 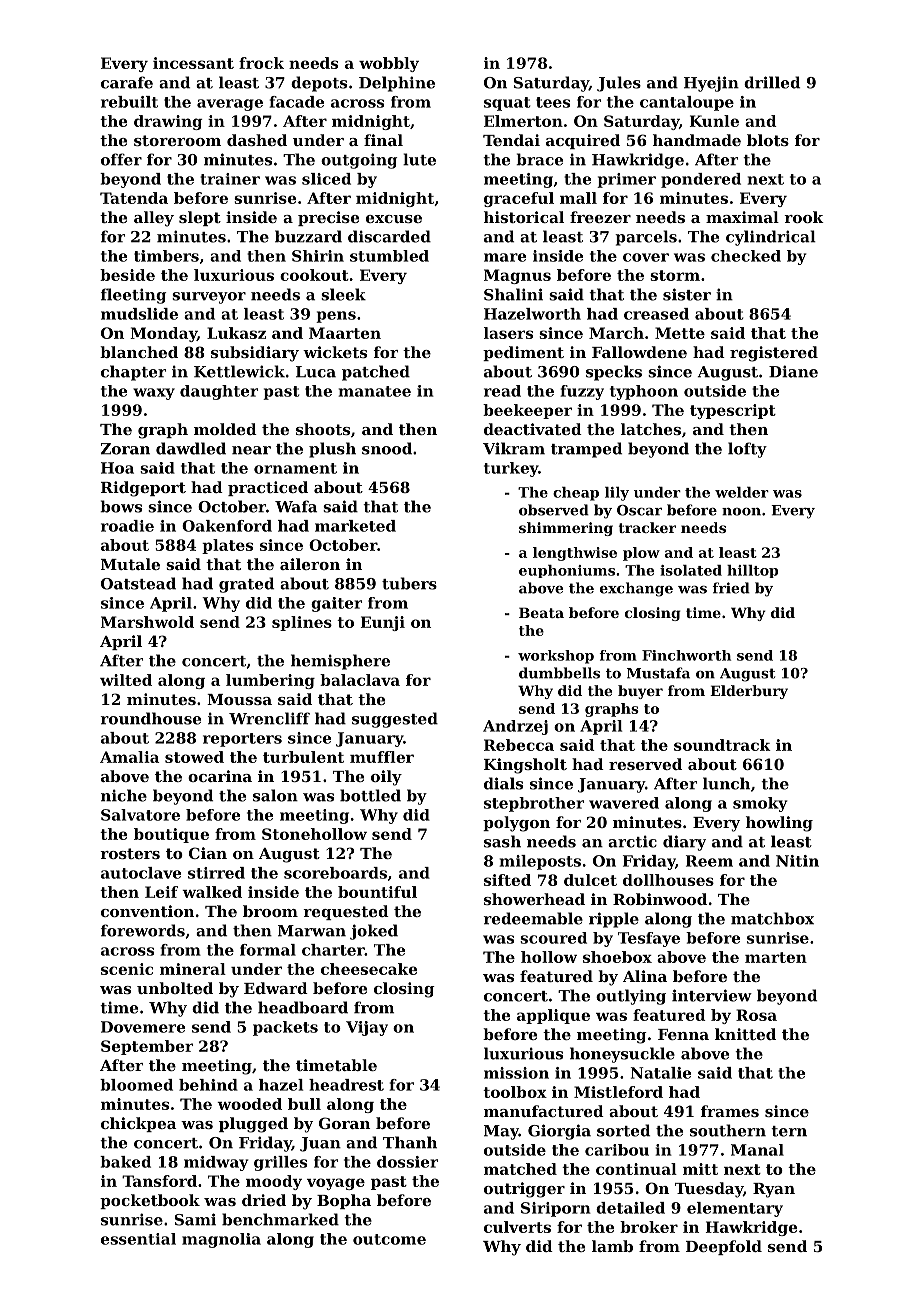 What do you see at coordinates (117, 468) in the screenshot?
I see `Hoa` at bounding box center [117, 468].
